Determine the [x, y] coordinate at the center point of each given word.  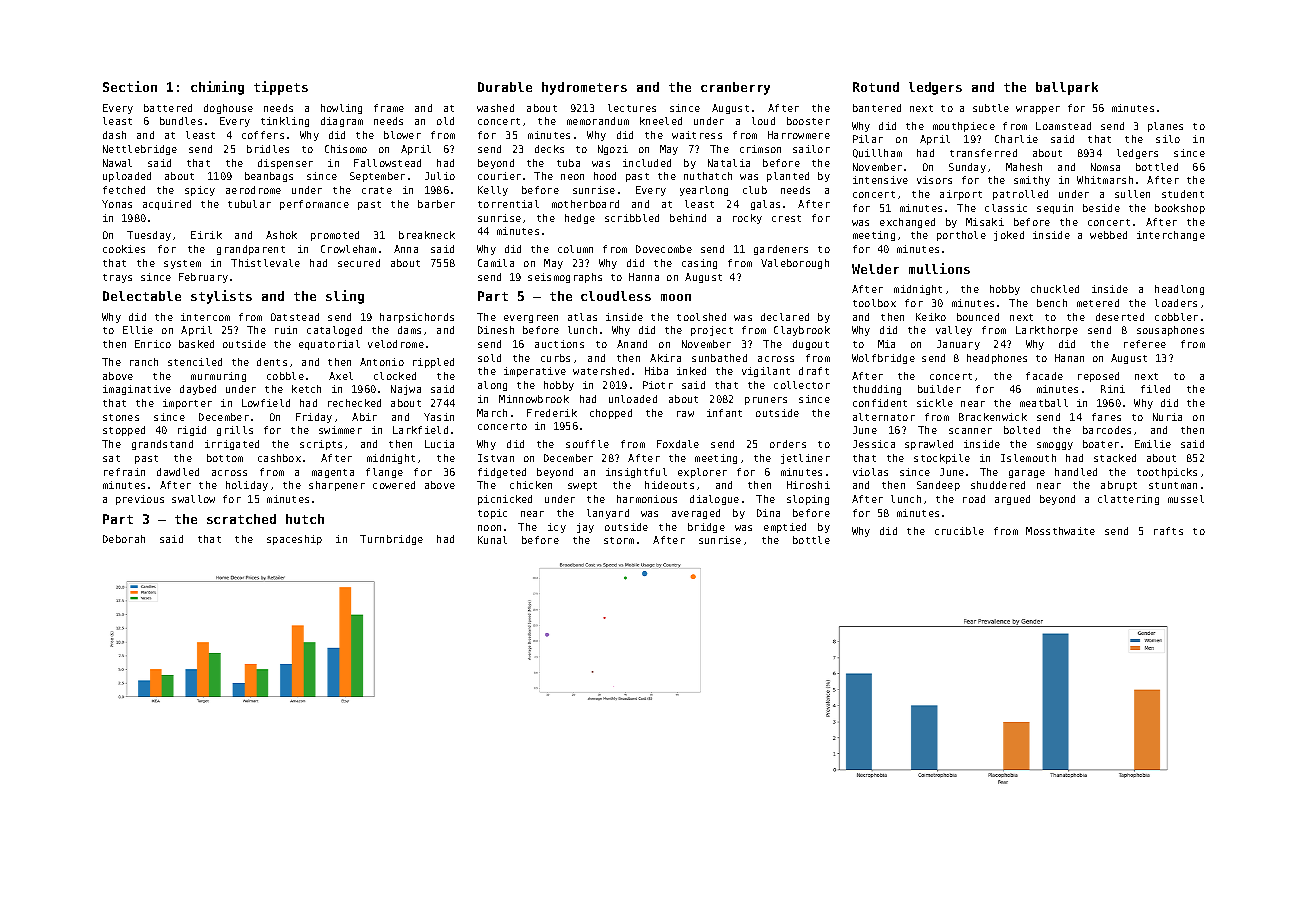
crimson [760, 149]
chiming [217, 88]
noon [489, 528]
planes [1165, 127]
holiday [247, 486]
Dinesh [496, 330]
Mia [886, 344]
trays [117, 278]
